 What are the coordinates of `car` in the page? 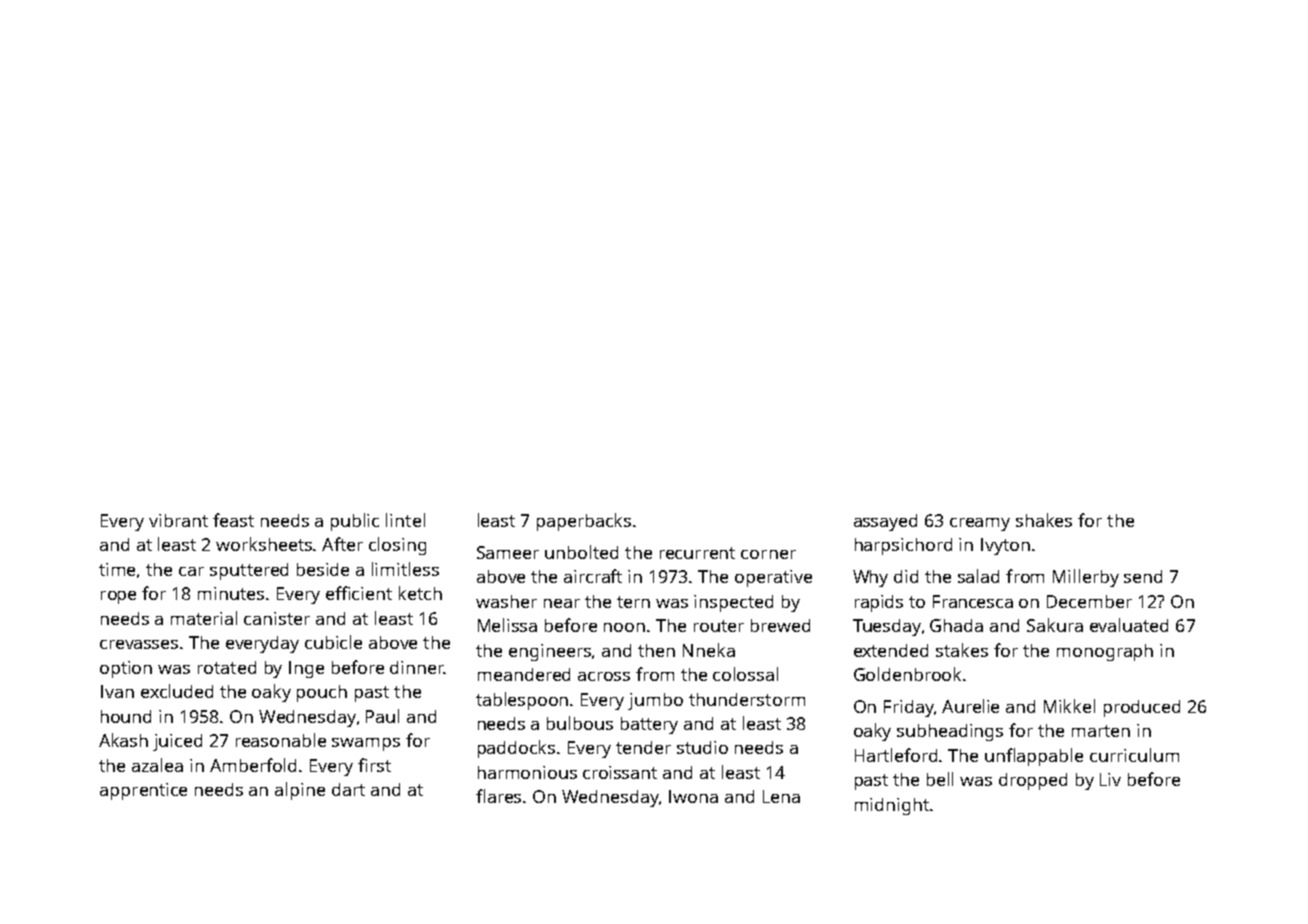 It's located at (191, 571).
